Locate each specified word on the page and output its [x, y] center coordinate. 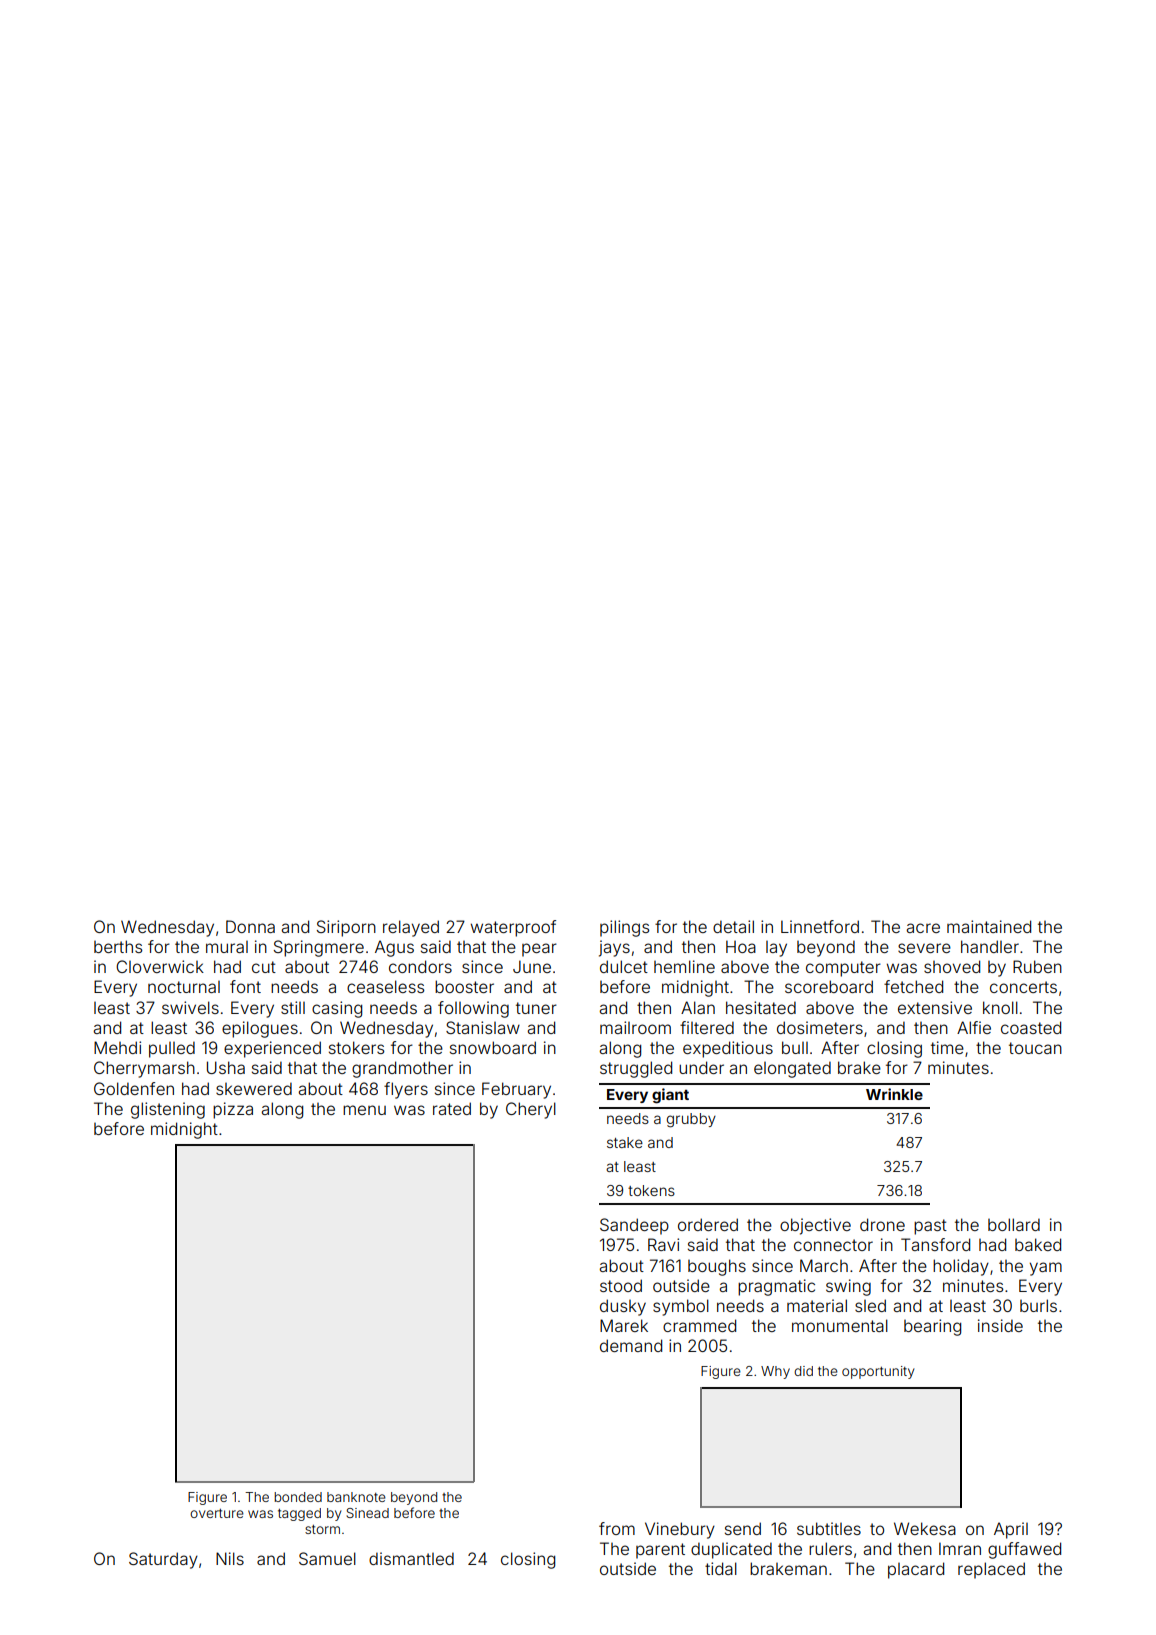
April [1011, 1530]
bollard [1014, 1224]
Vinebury [680, 1530]
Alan [698, 1007]
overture [217, 1513]
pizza [233, 1110]
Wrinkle [894, 1094]
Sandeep [634, 1226]
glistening [168, 1110]
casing [337, 1009]
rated [452, 1108]
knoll [1000, 1007]
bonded [298, 1497]
